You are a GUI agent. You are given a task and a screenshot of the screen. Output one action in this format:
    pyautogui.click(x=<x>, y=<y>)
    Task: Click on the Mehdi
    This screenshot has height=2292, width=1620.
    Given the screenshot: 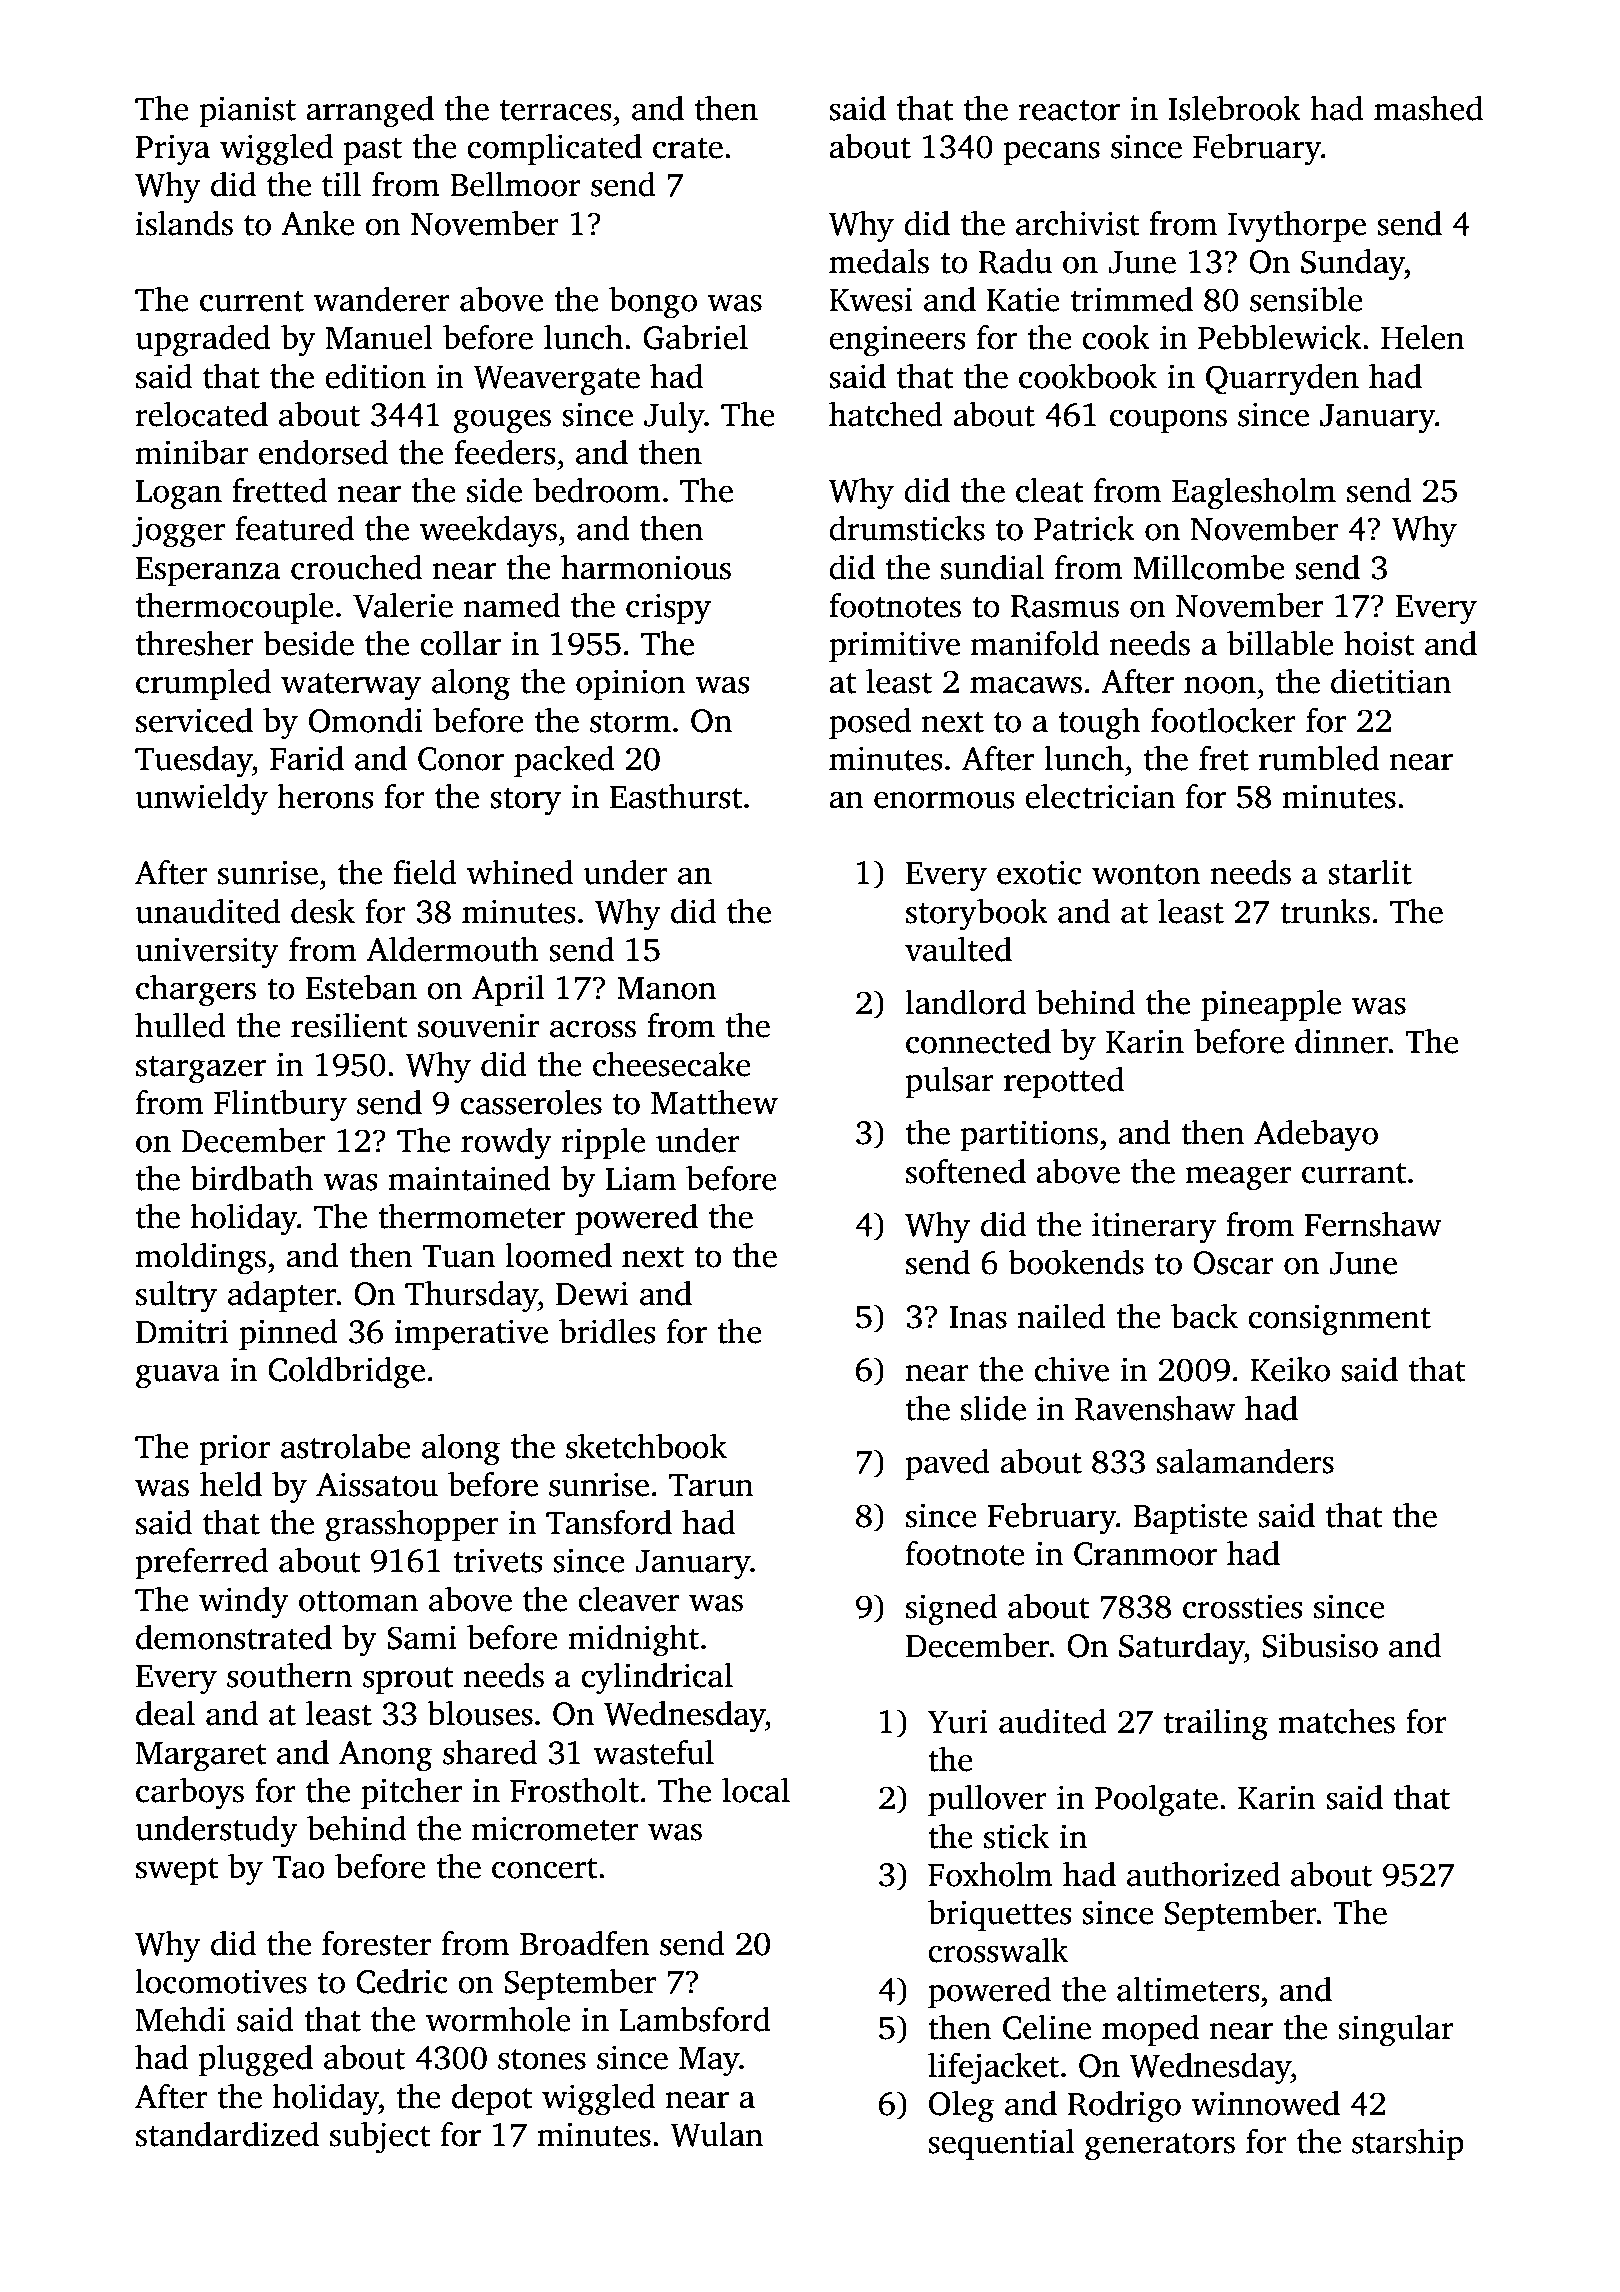 What is the action you would take?
    pyautogui.click(x=181, y=2019)
